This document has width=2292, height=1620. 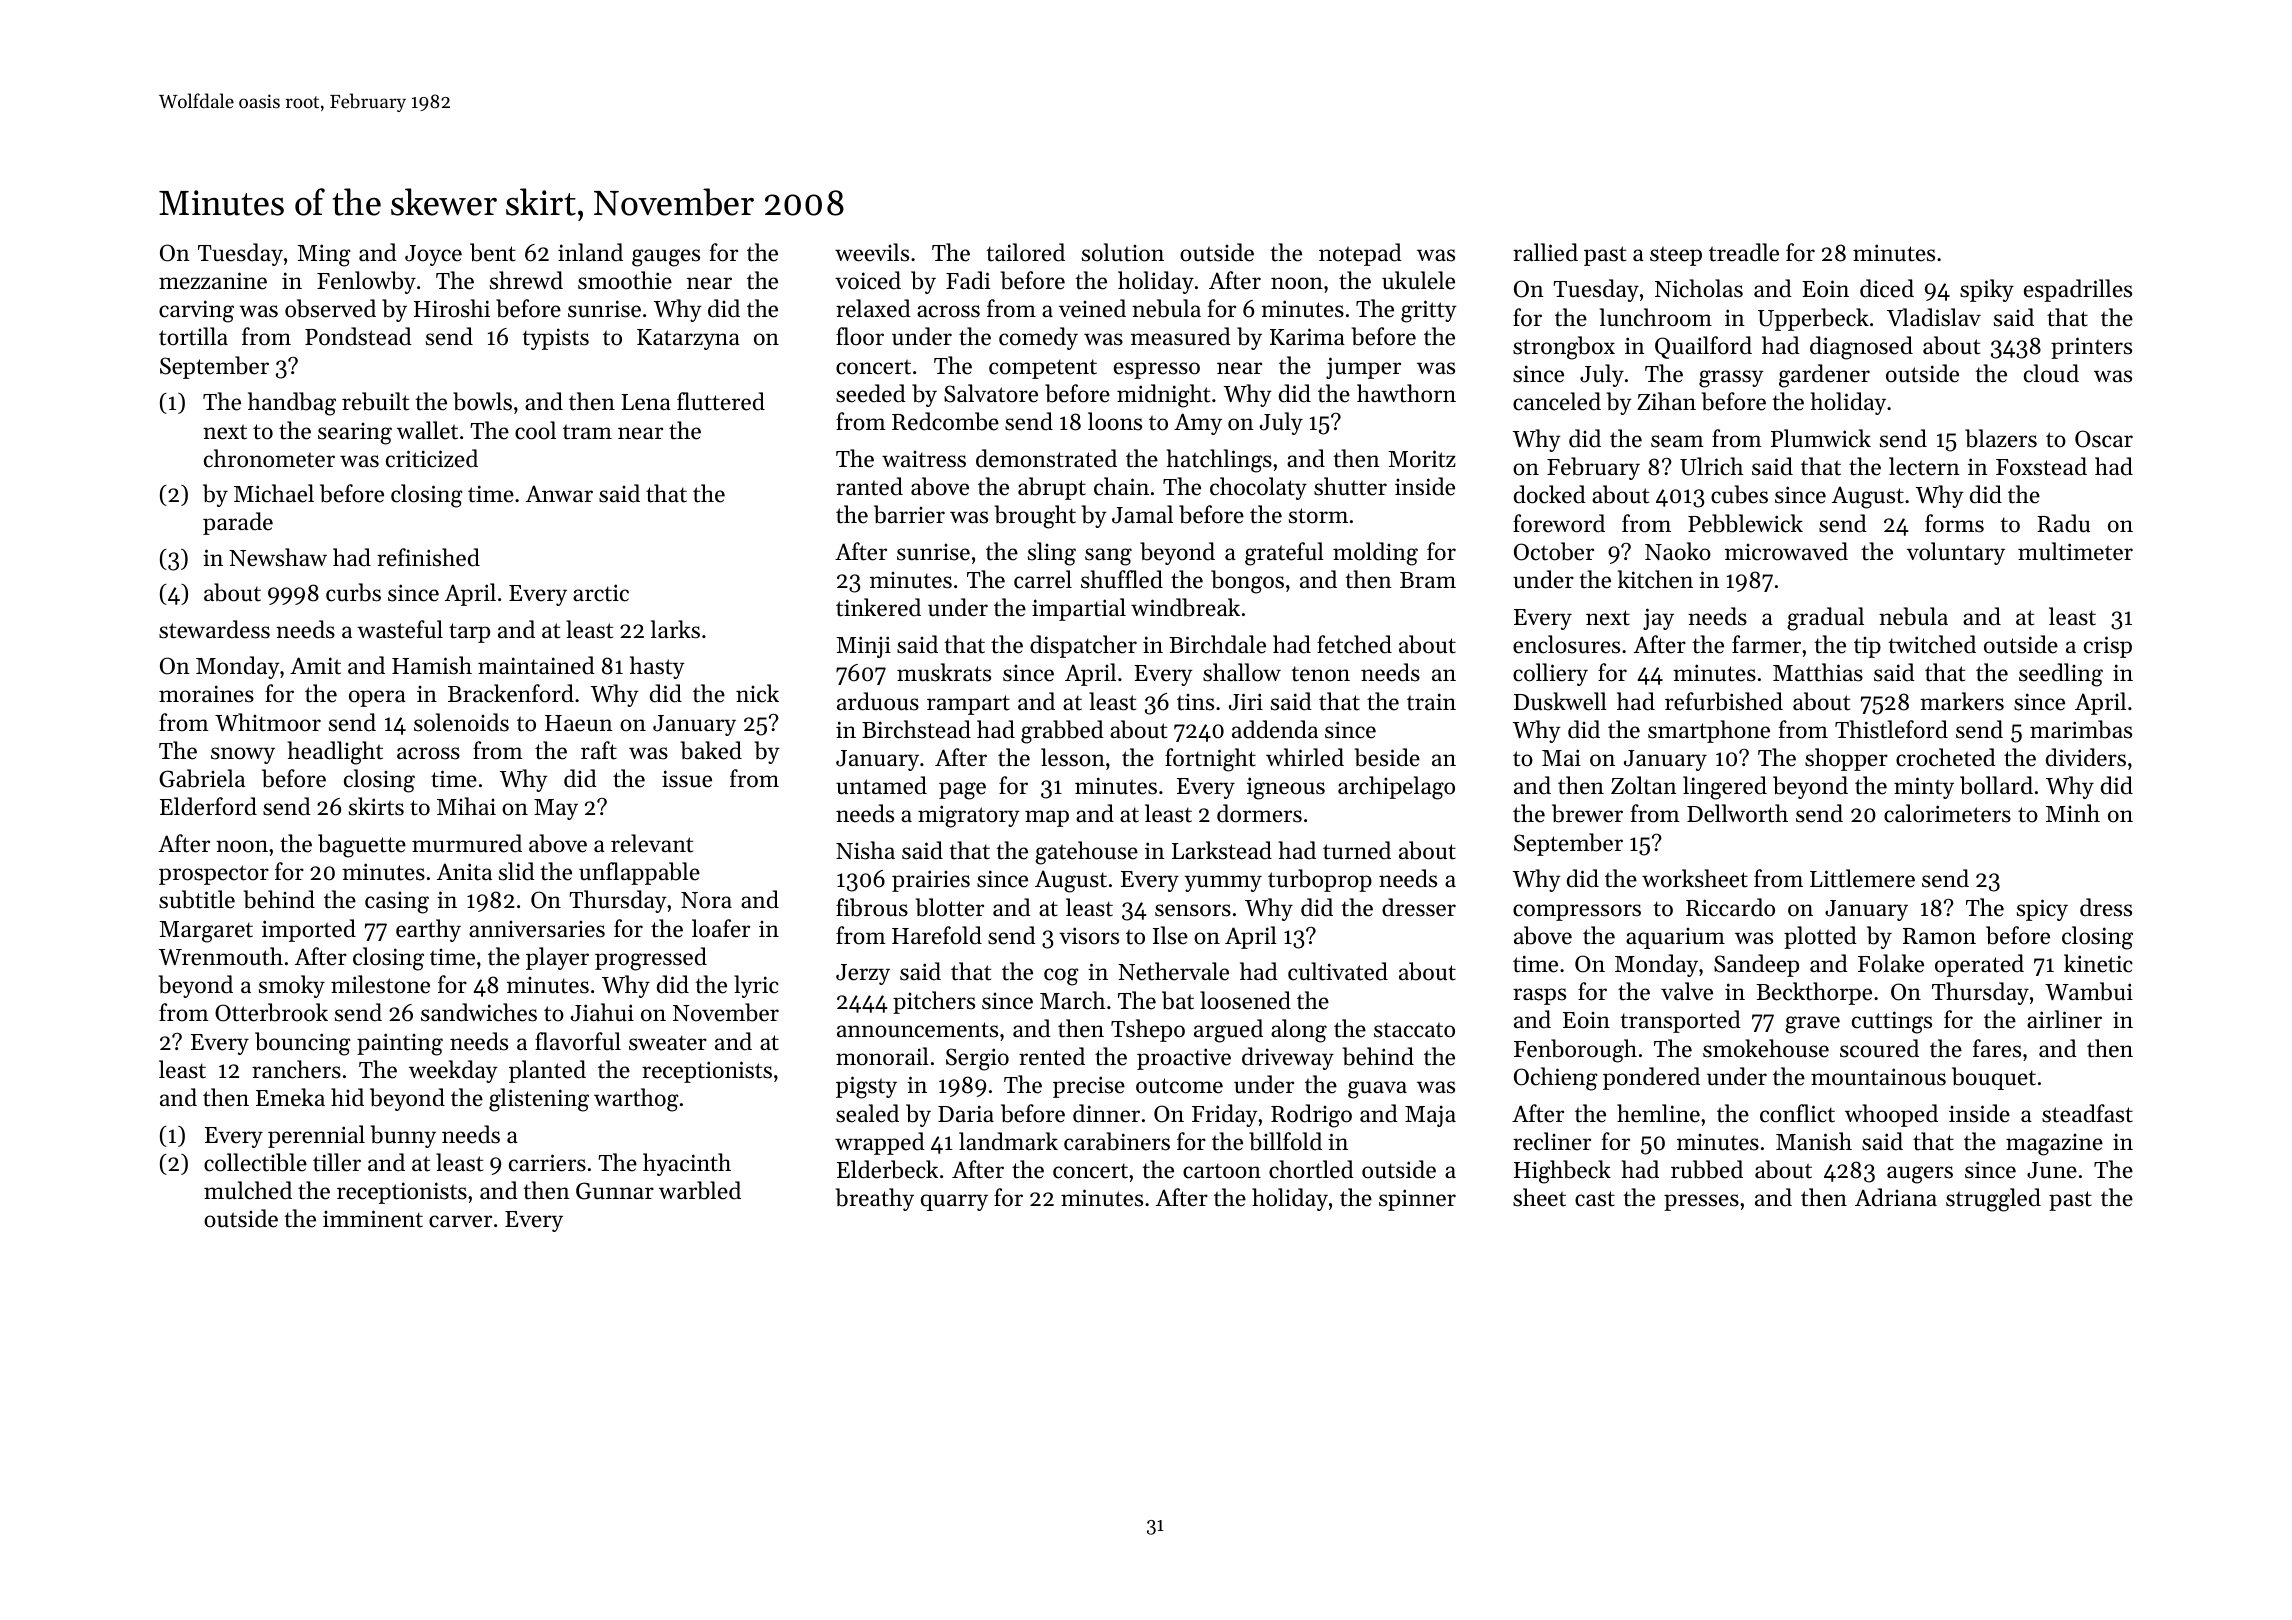 What do you see at coordinates (1545, 252) in the document?
I see `rallied` at bounding box center [1545, 252].
